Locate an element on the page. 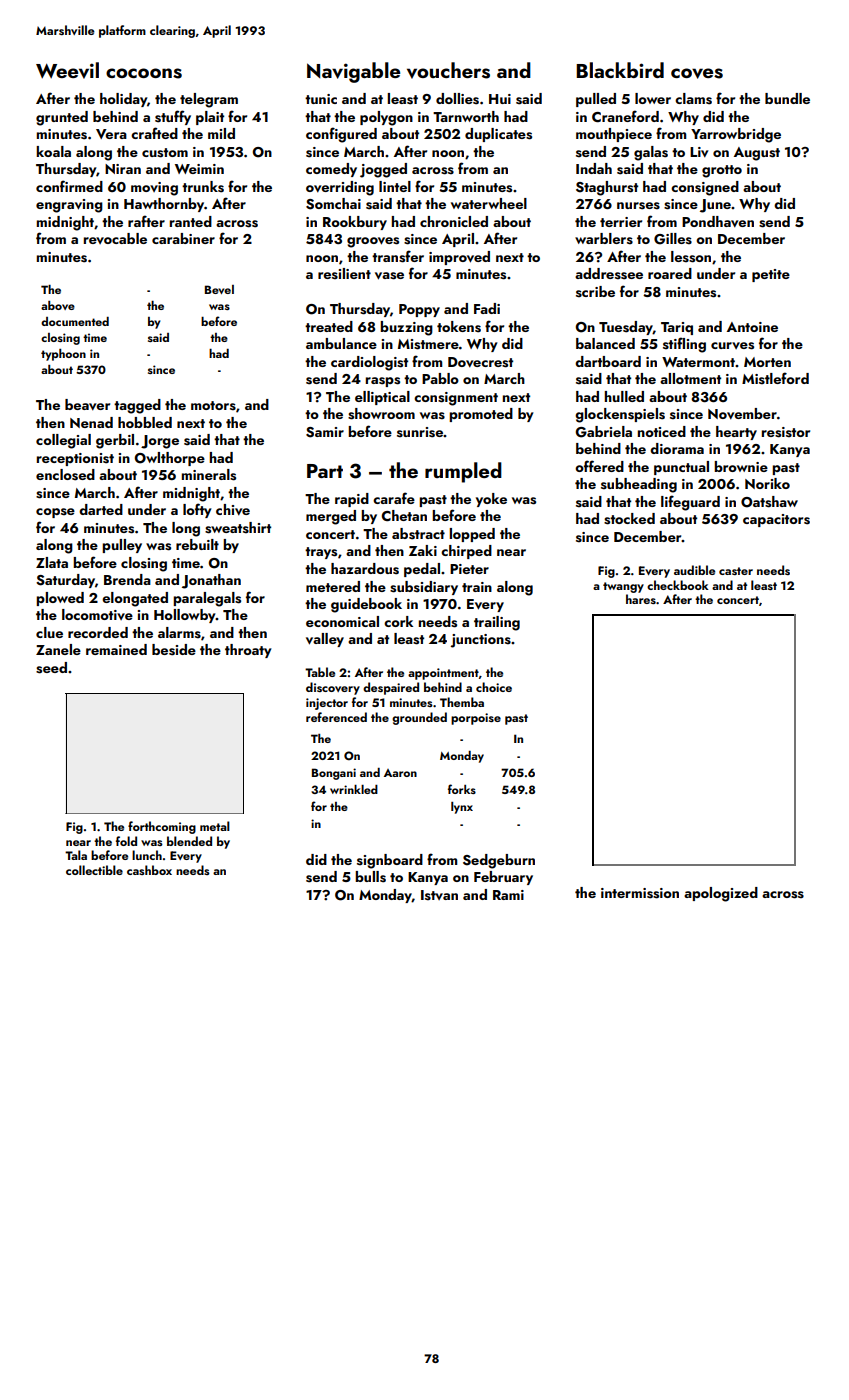 The height and width of the document is (1400, 849). apologized is located at coordinates (721, 894).
